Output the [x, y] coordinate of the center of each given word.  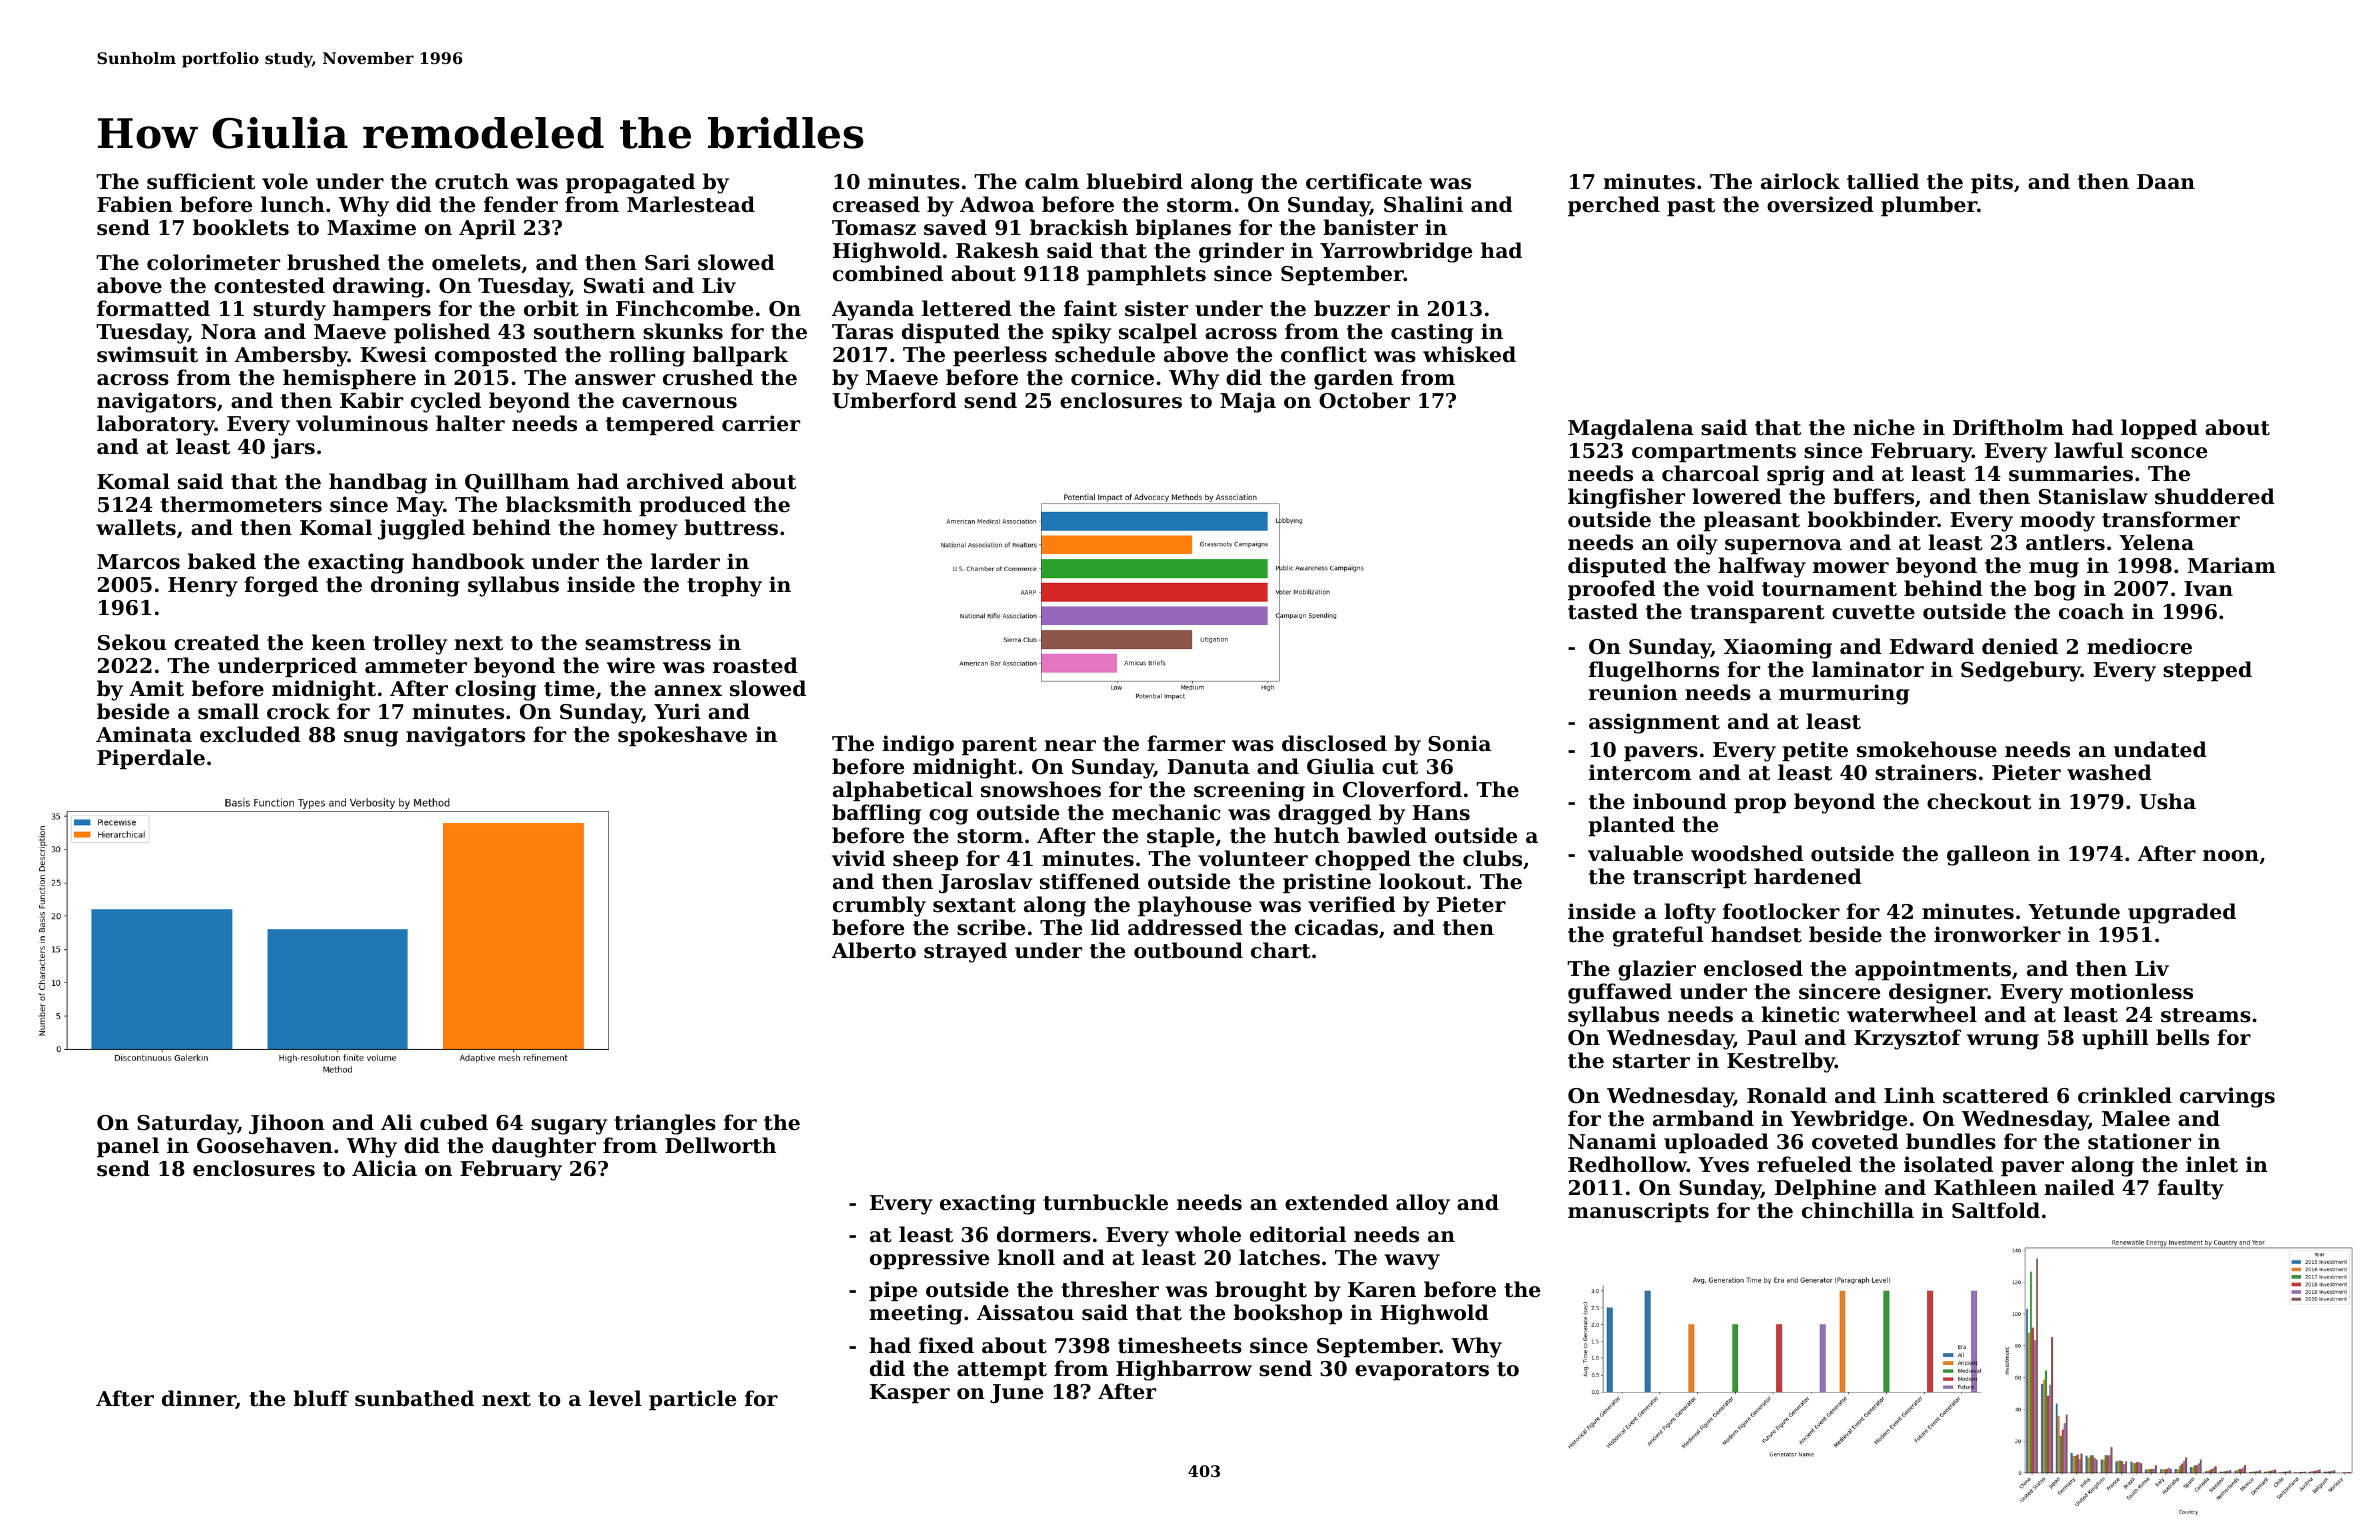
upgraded [2182, 913]
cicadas [1336, 927]
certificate [1364, 181]
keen [338, 642]
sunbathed [414, 1398]
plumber [1929, 206]
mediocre [2139, 646]
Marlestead [691, 204]
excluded [250, 734]
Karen [1382, 1290]
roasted [755, 665]
